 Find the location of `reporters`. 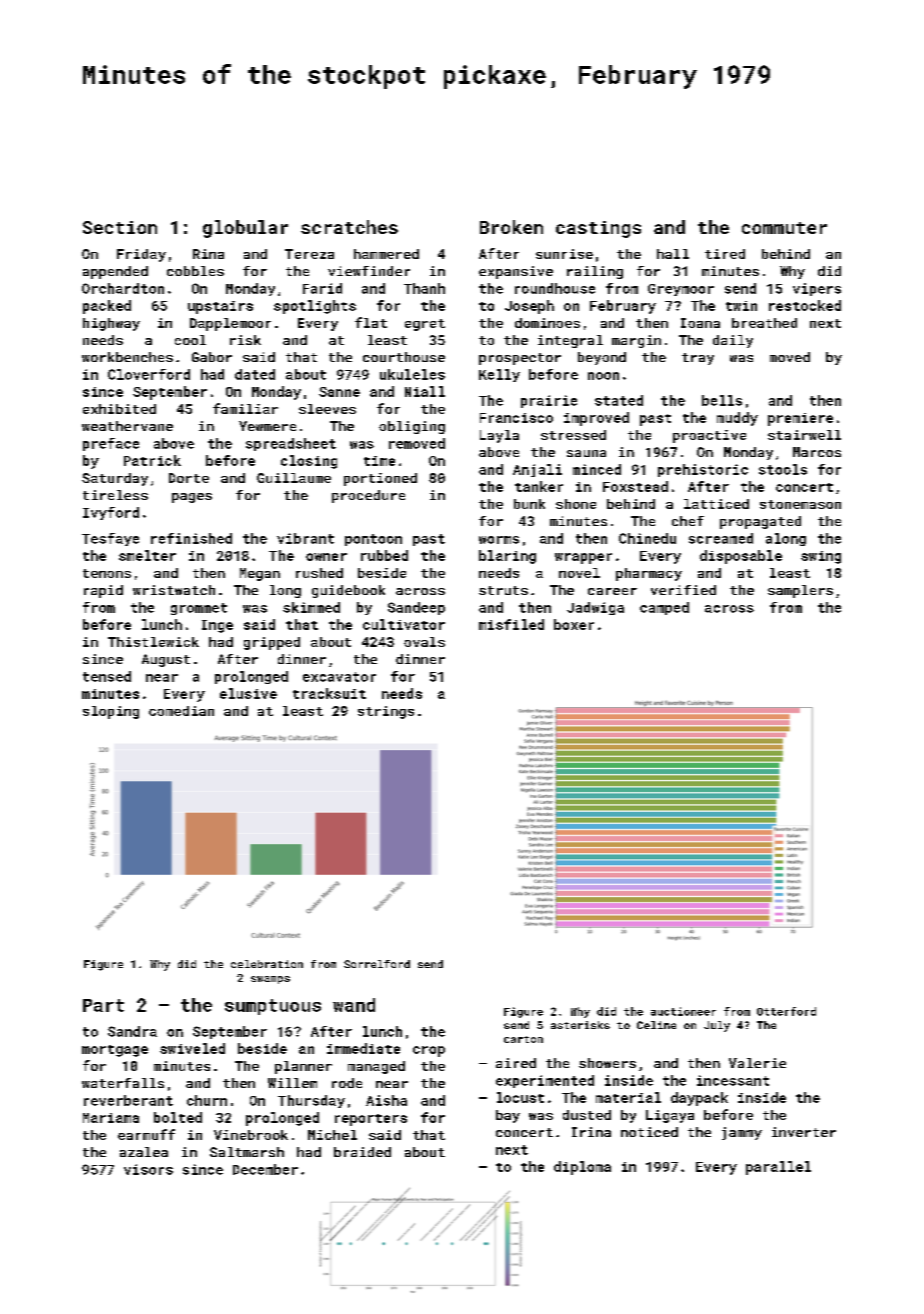

reporters is located at coordinates (371, 1120).
